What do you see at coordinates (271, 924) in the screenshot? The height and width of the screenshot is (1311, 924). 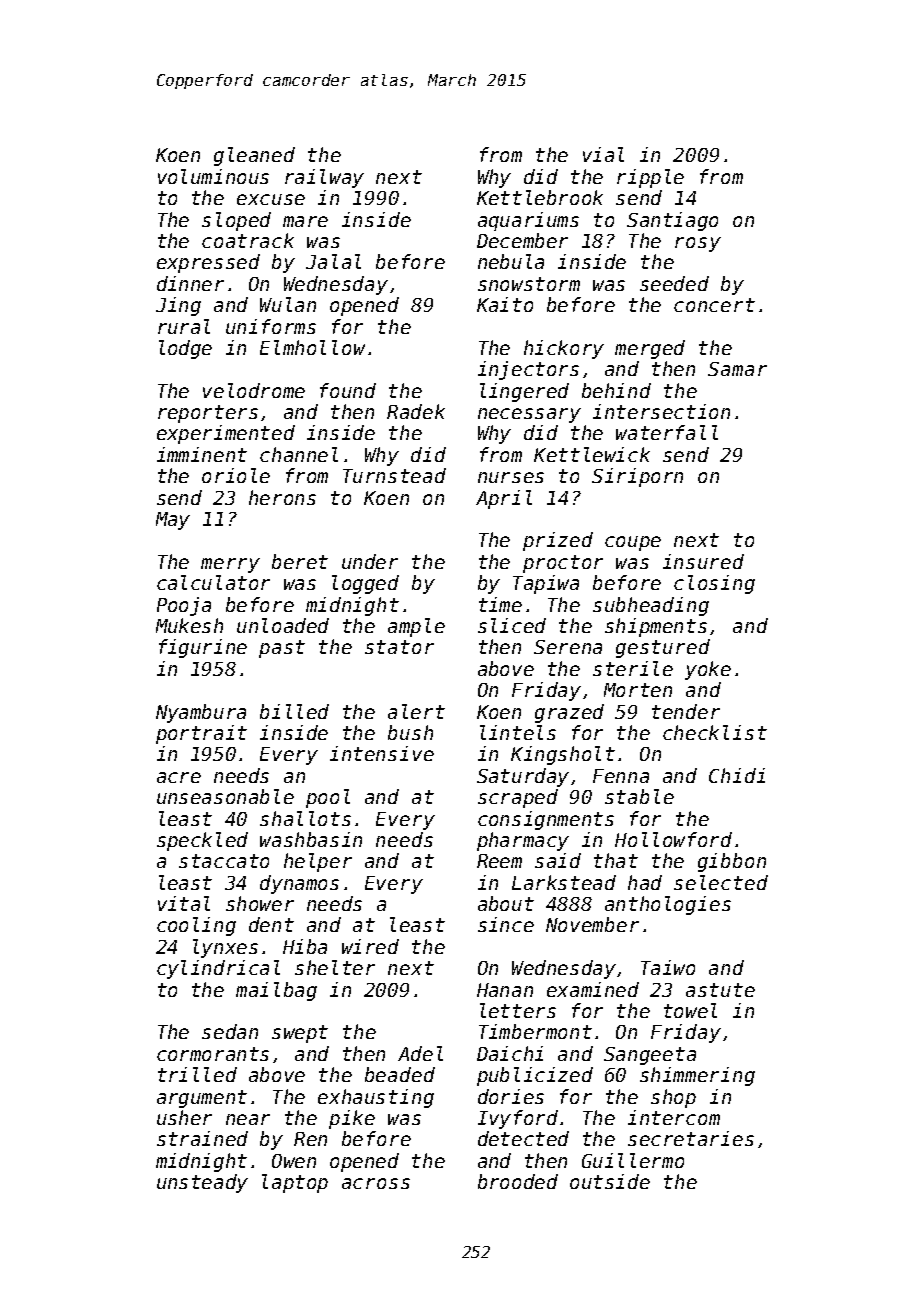 I see `dent` at bounding box center [271, 924].
